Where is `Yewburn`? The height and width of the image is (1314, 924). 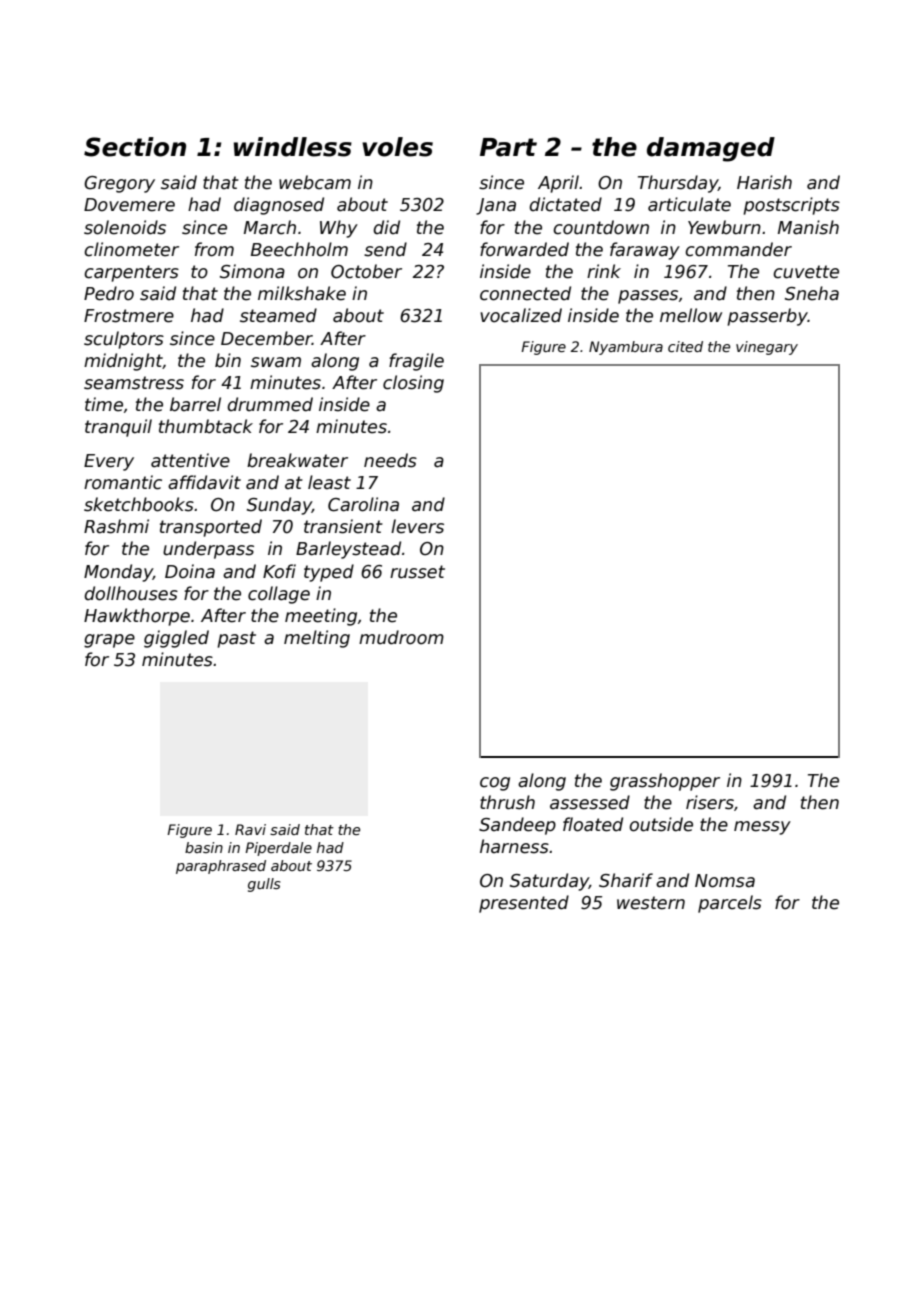 Yewburn is located at coordinates (724, 227).
